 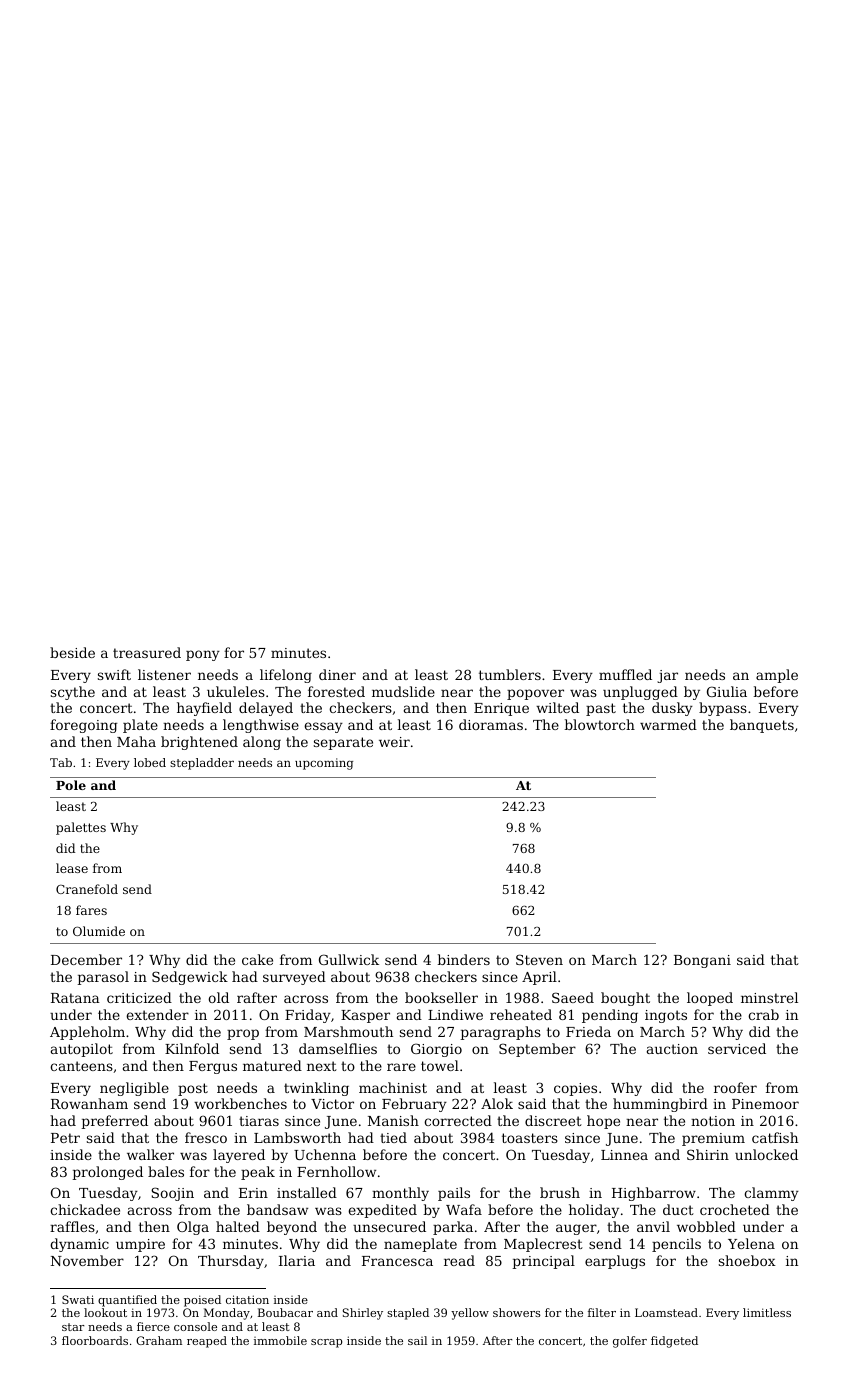 What do you see at coordinates (777, 676) in the screenshot?
I see `ample` at bounding box center [777, 676].
